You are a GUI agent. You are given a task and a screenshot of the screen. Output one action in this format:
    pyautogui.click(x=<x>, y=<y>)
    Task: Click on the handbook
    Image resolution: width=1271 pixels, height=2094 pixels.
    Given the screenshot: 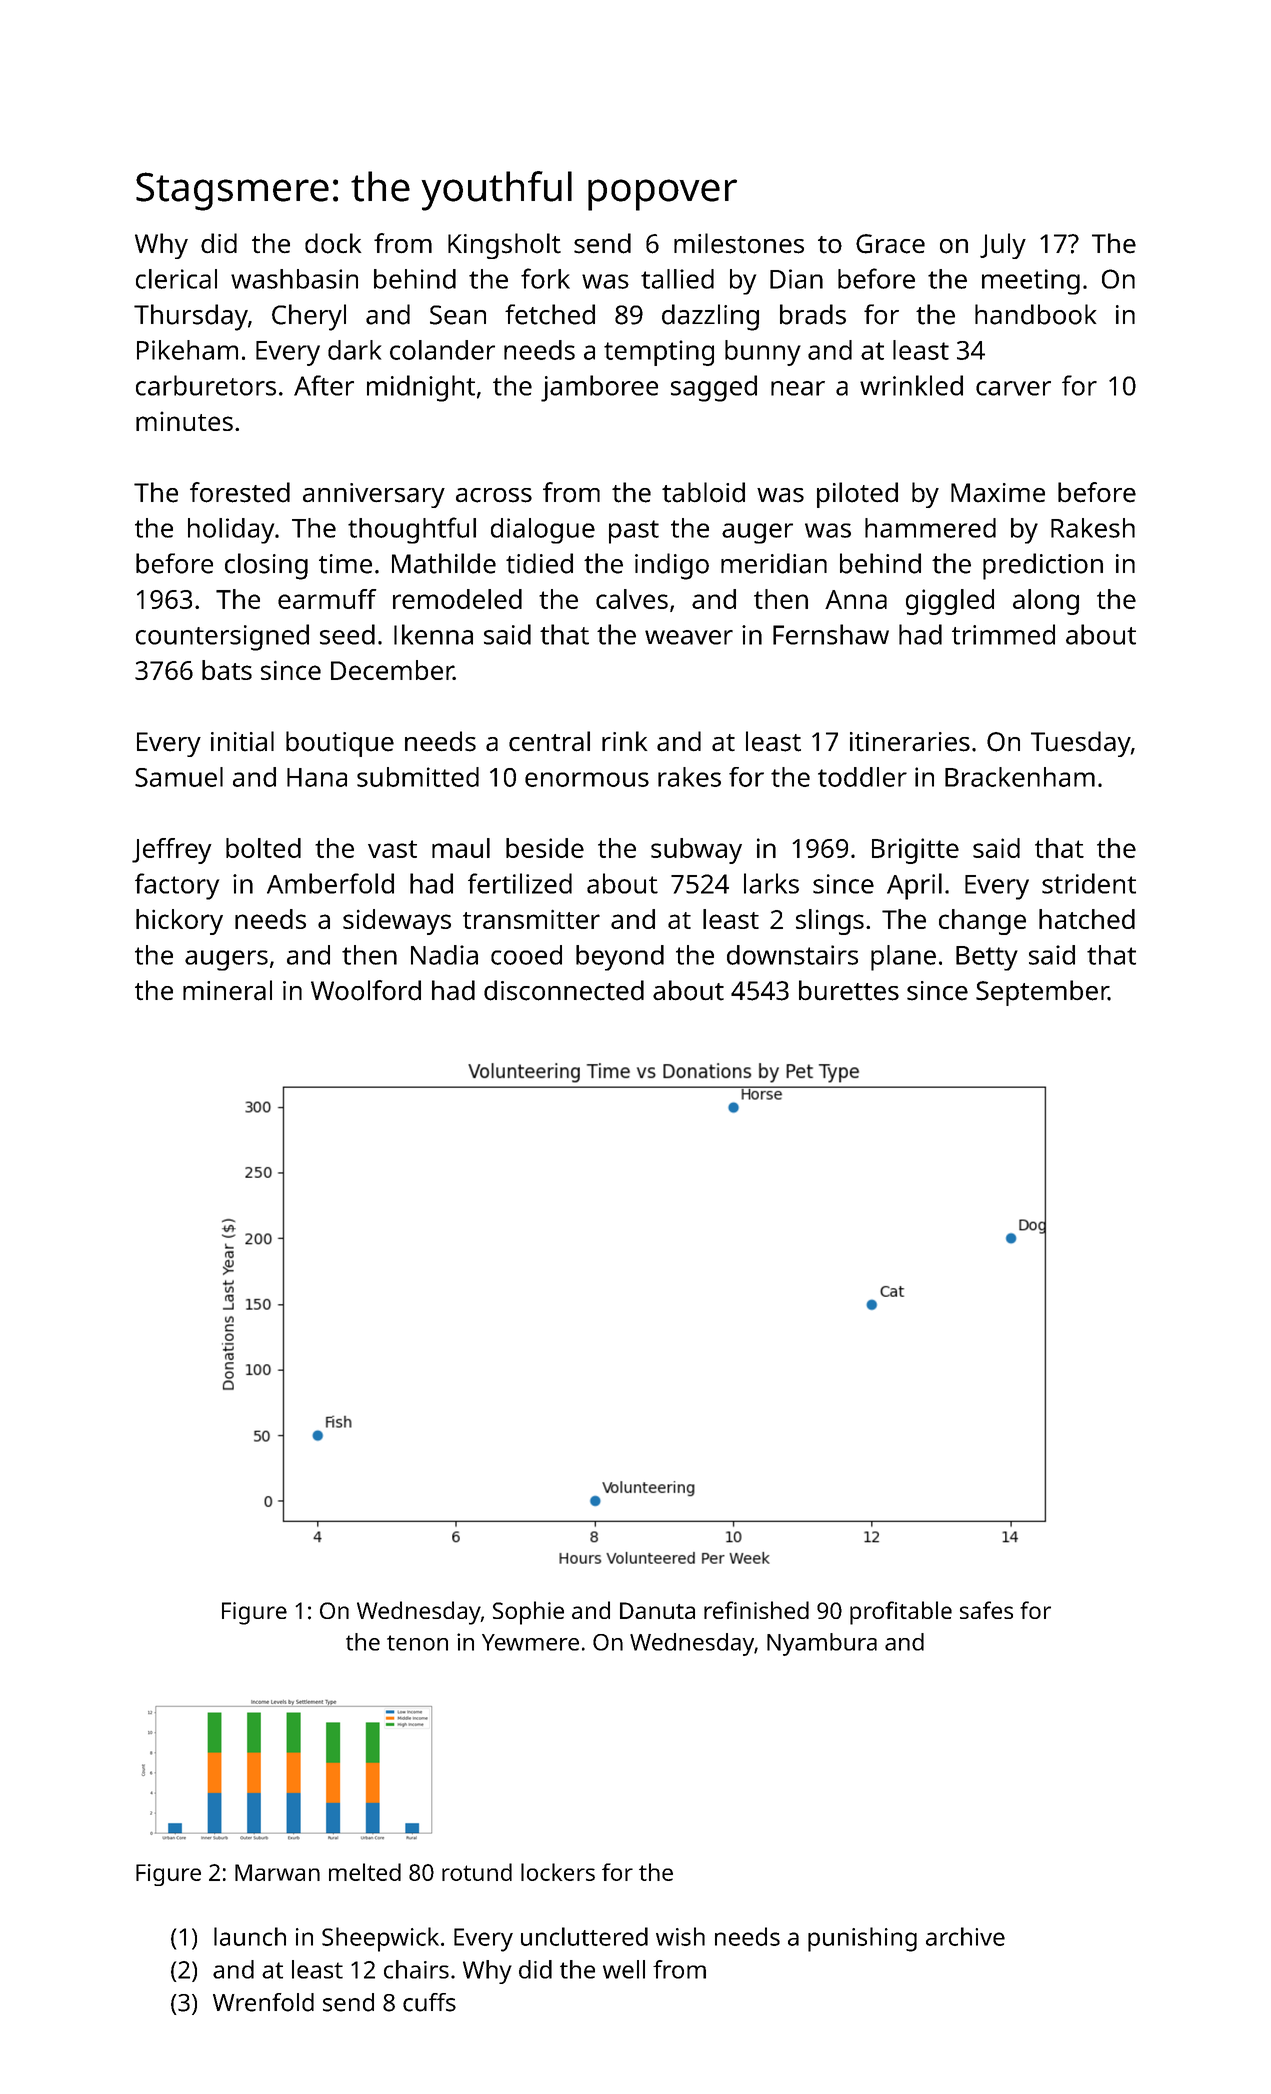 What is the action you would take?
    pyautogui.click(x=1035, y=314)
